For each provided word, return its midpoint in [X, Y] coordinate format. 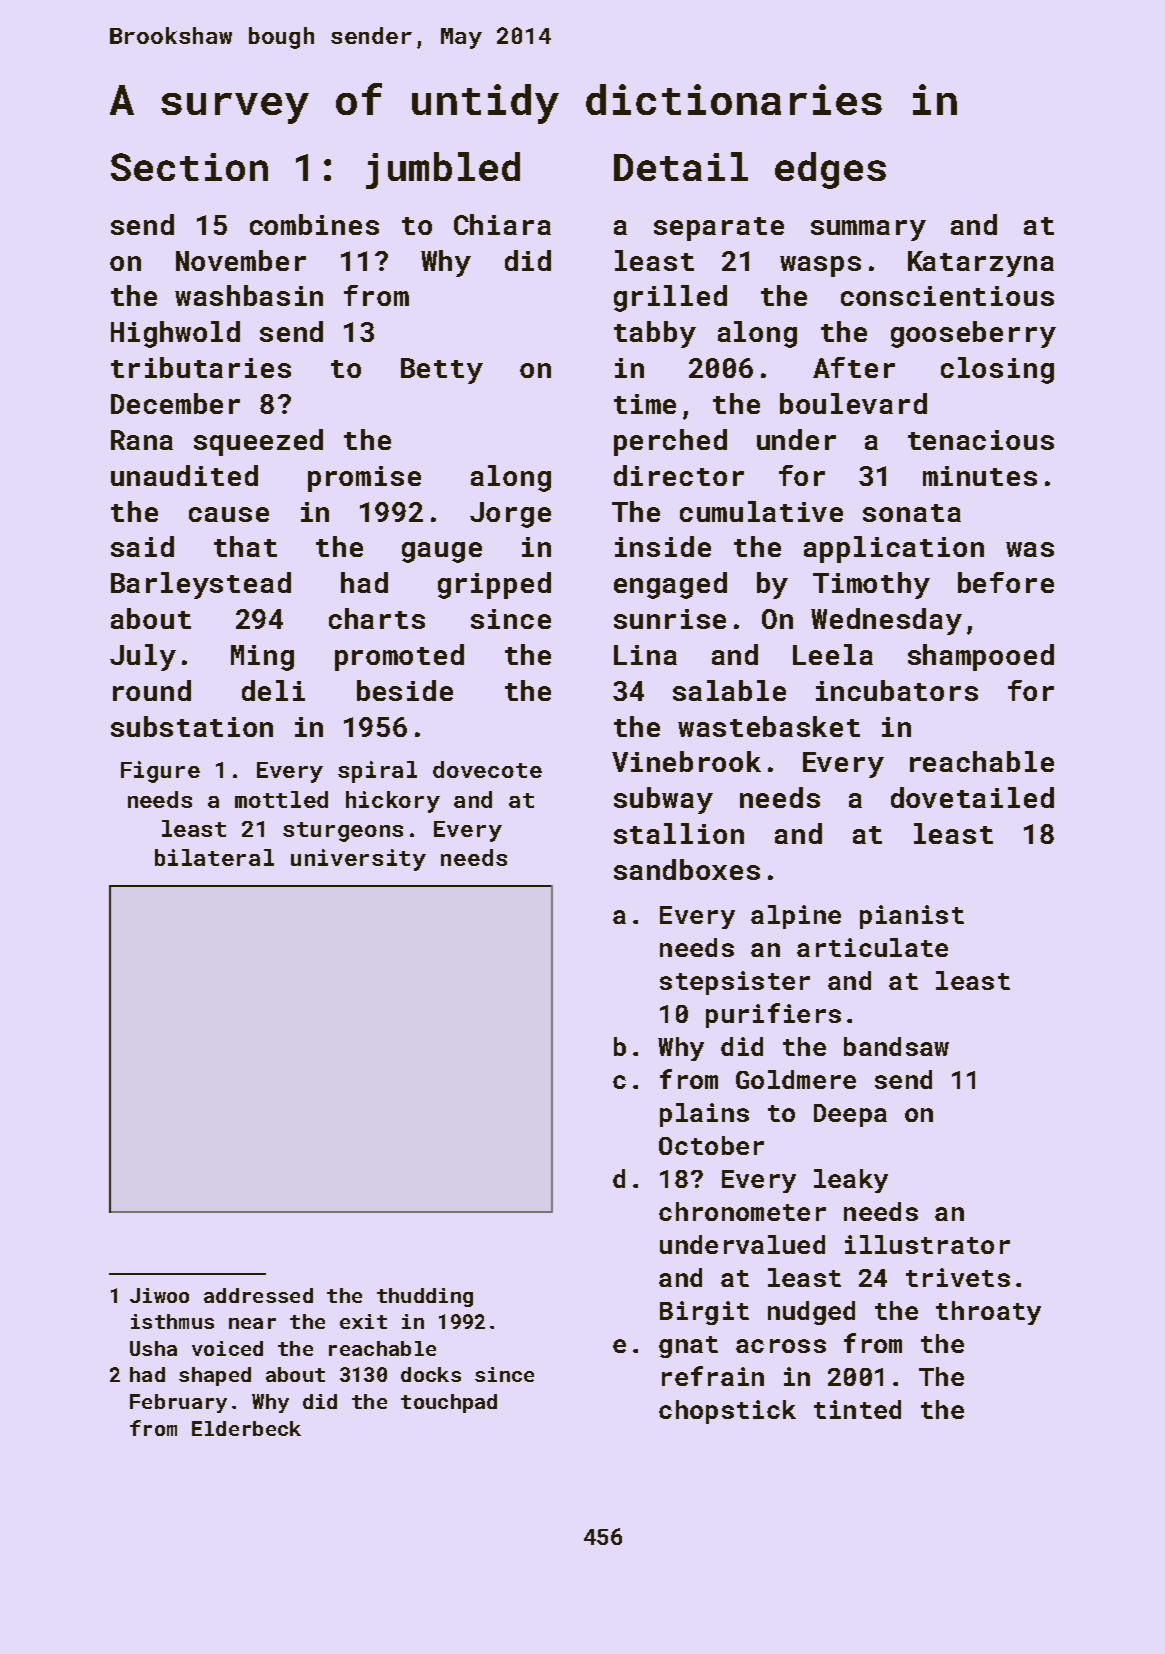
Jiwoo [159, 1295]
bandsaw [896, 1046]
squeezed [258, 442]
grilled [670, 298]
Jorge [510, 515]
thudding [425, 1297]
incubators [897, 690]
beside [405, 690]
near [252, 1323]
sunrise [670, 619]
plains [704, 1115]
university [358, 860]
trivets [958, 1277]
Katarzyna [981, 264]
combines [314, 224]
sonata [912, 513]
